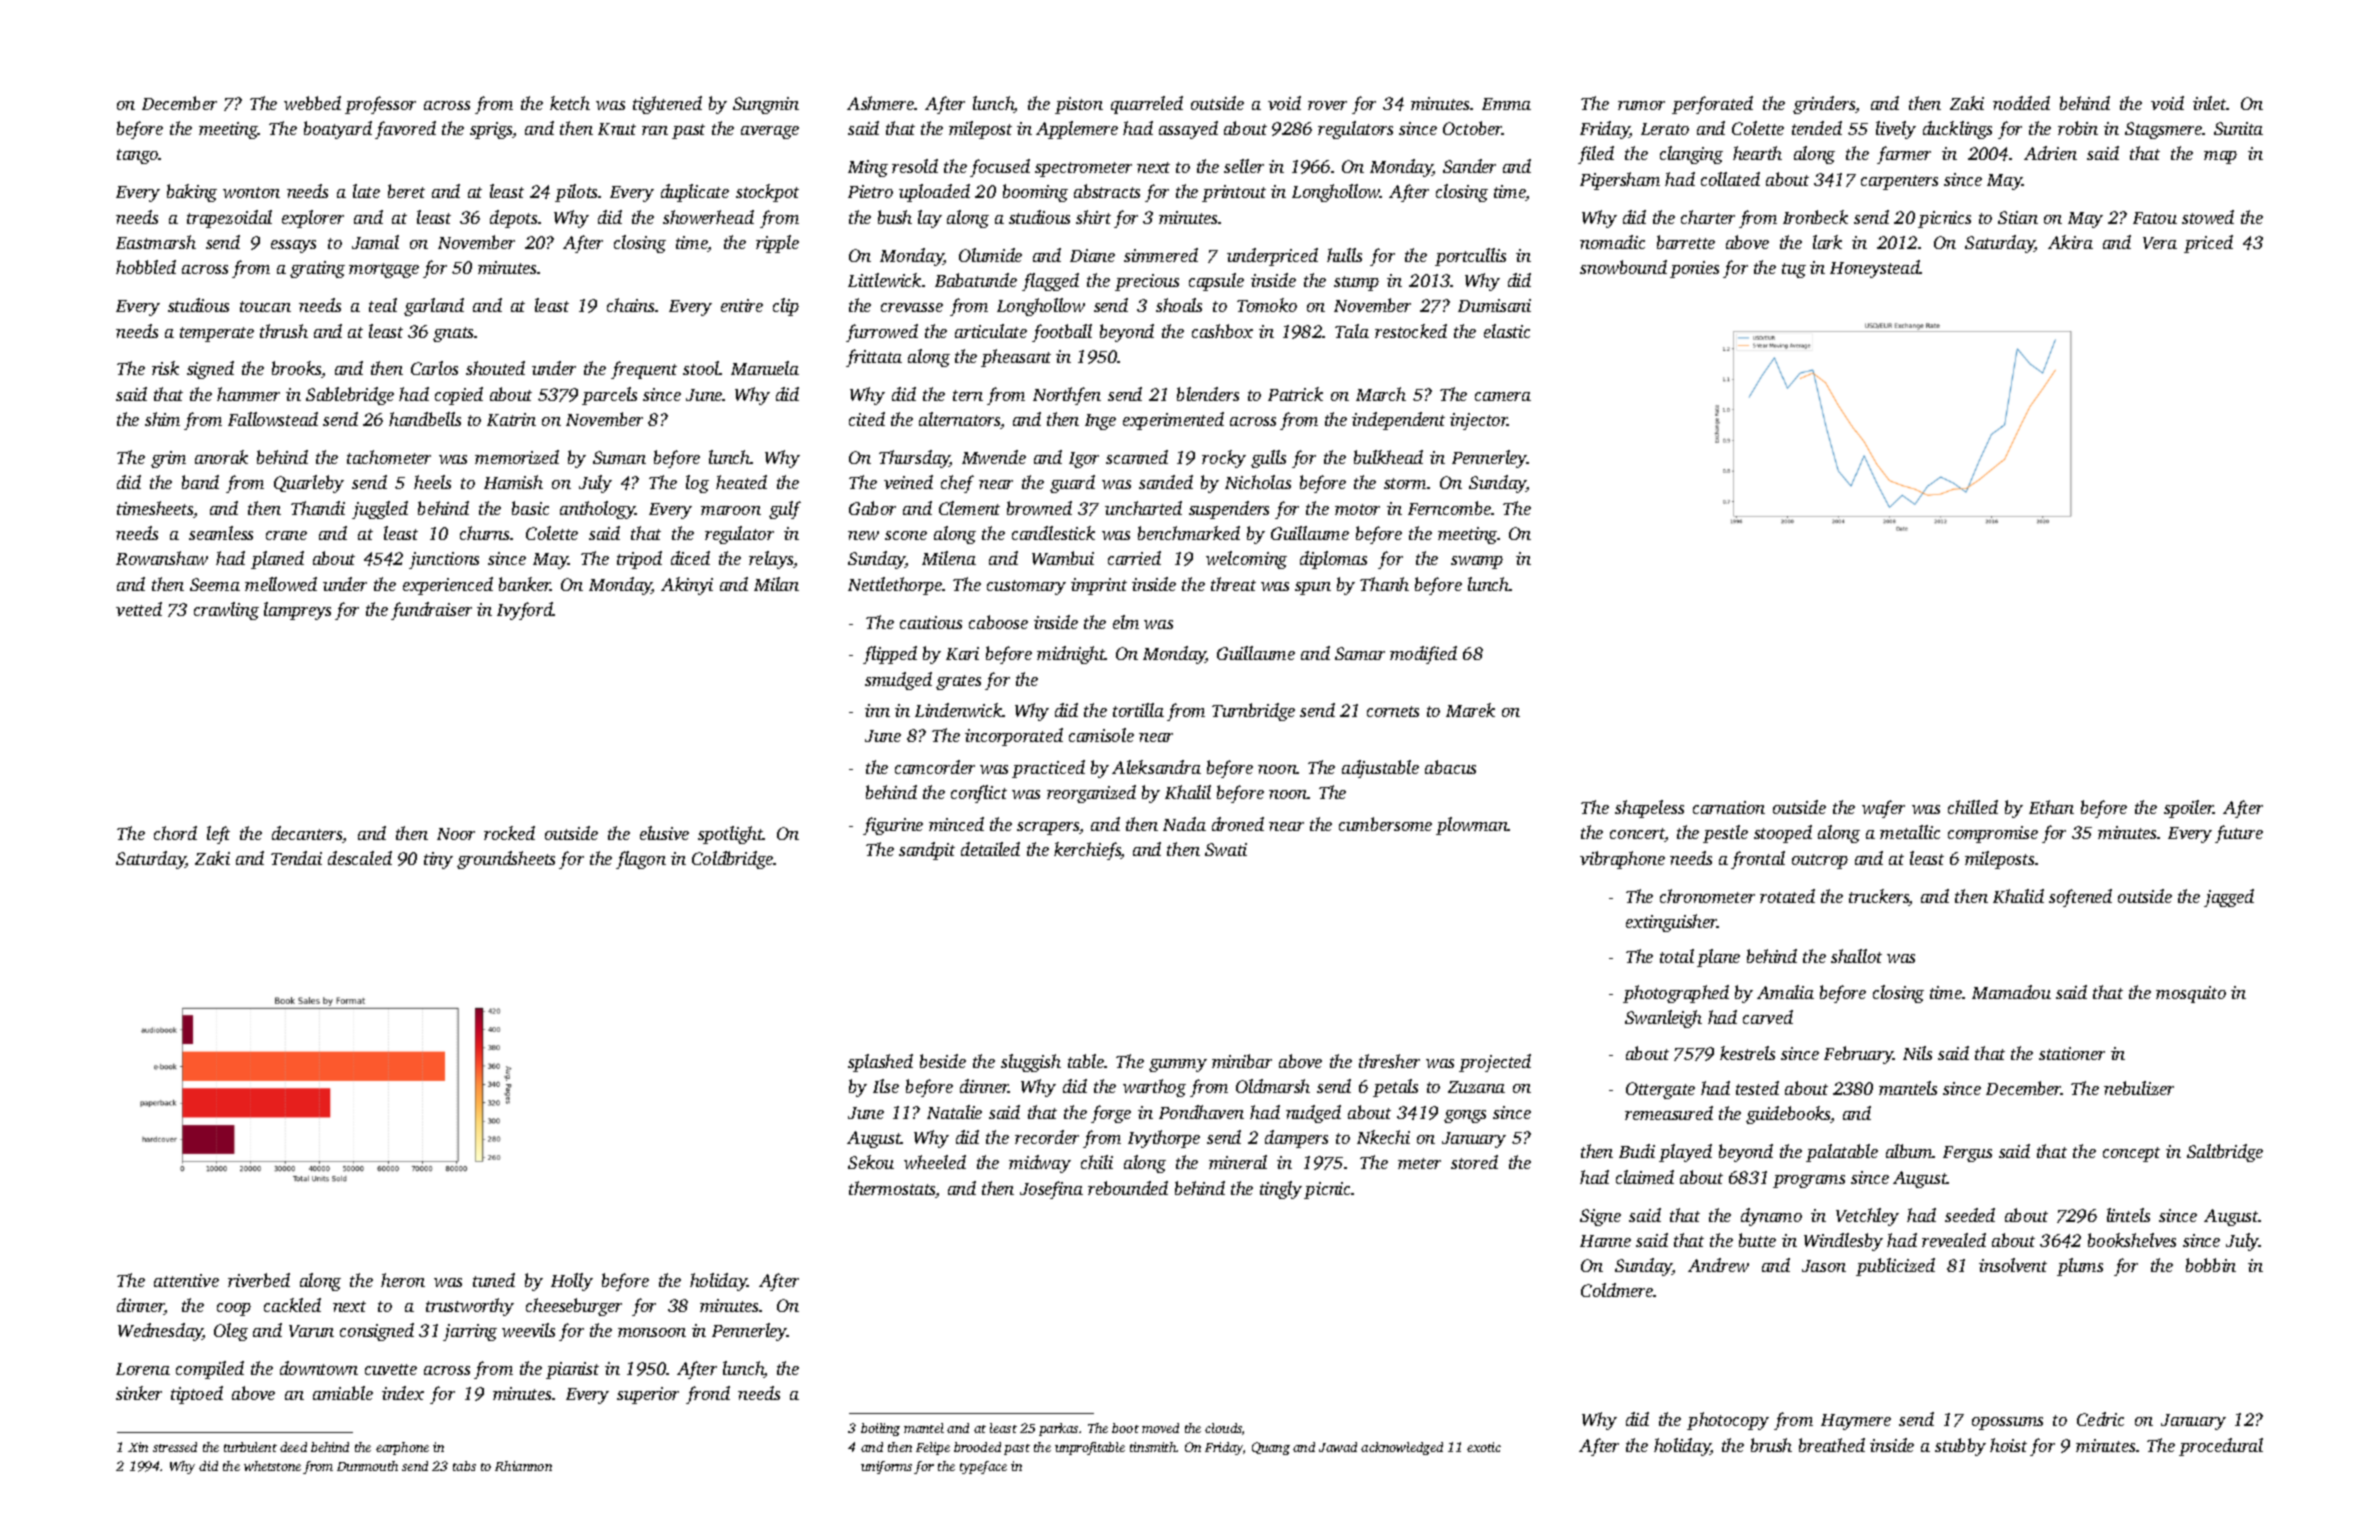 The image size is (2380, 1540). I want to click on cited, so click(867, 419).
